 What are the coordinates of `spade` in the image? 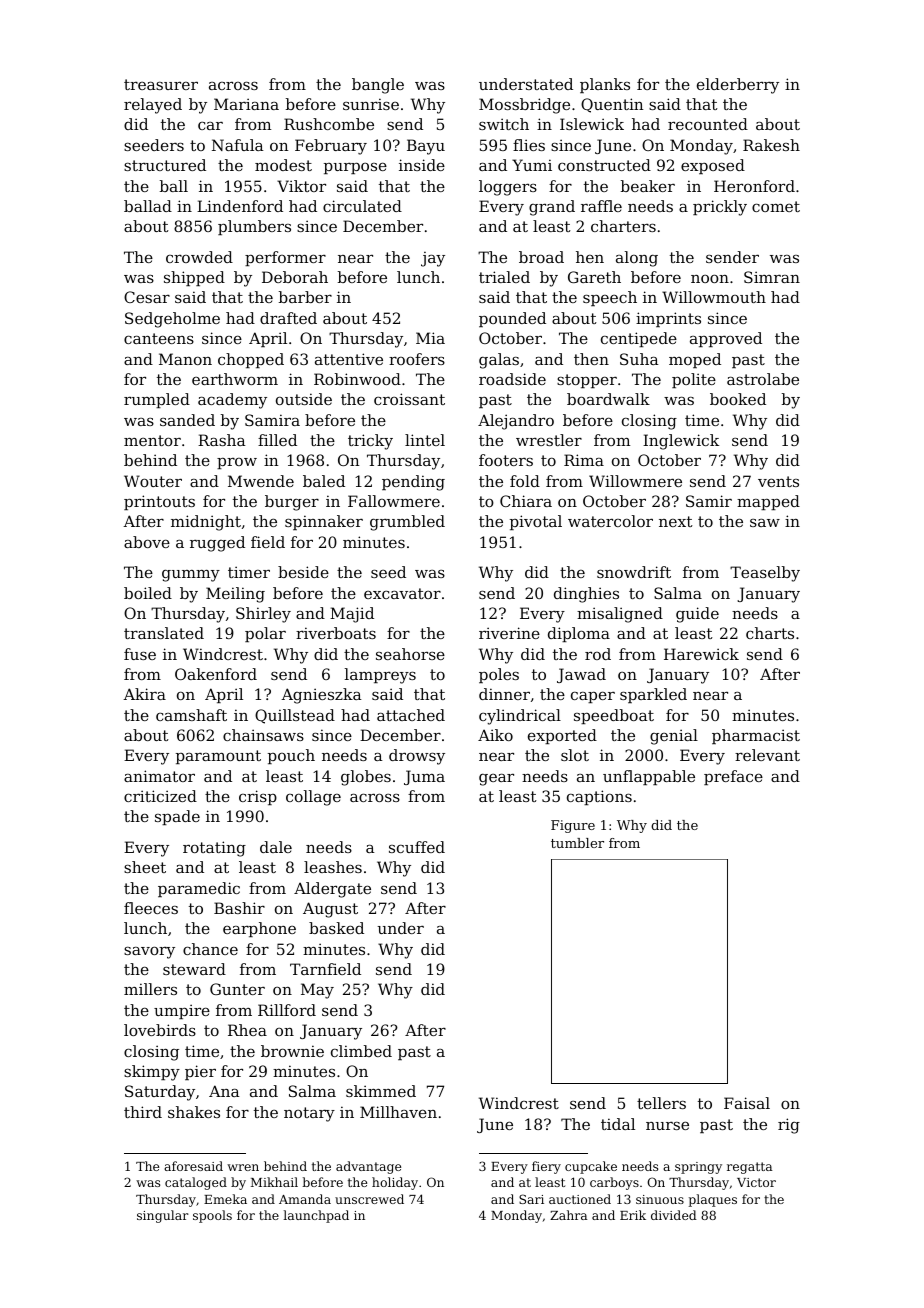 It's located at (177, 817).
